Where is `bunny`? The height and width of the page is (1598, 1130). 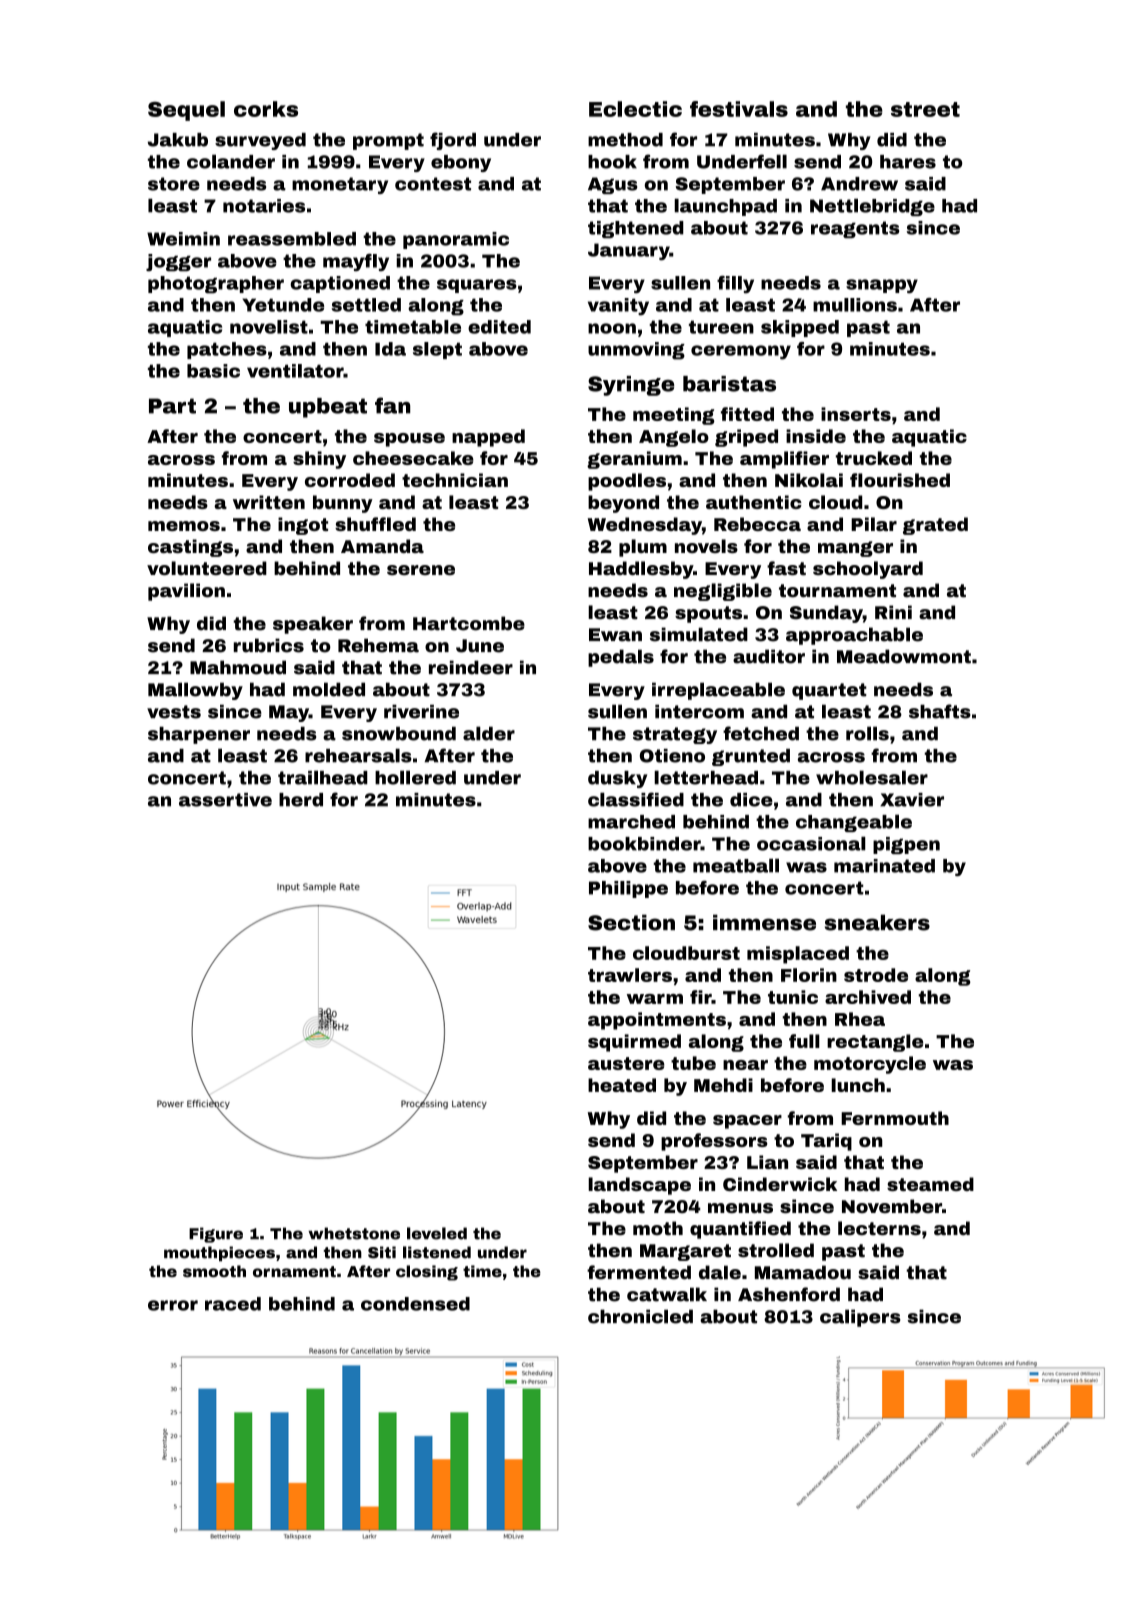 bunny is located at coordinates (343, 504).
